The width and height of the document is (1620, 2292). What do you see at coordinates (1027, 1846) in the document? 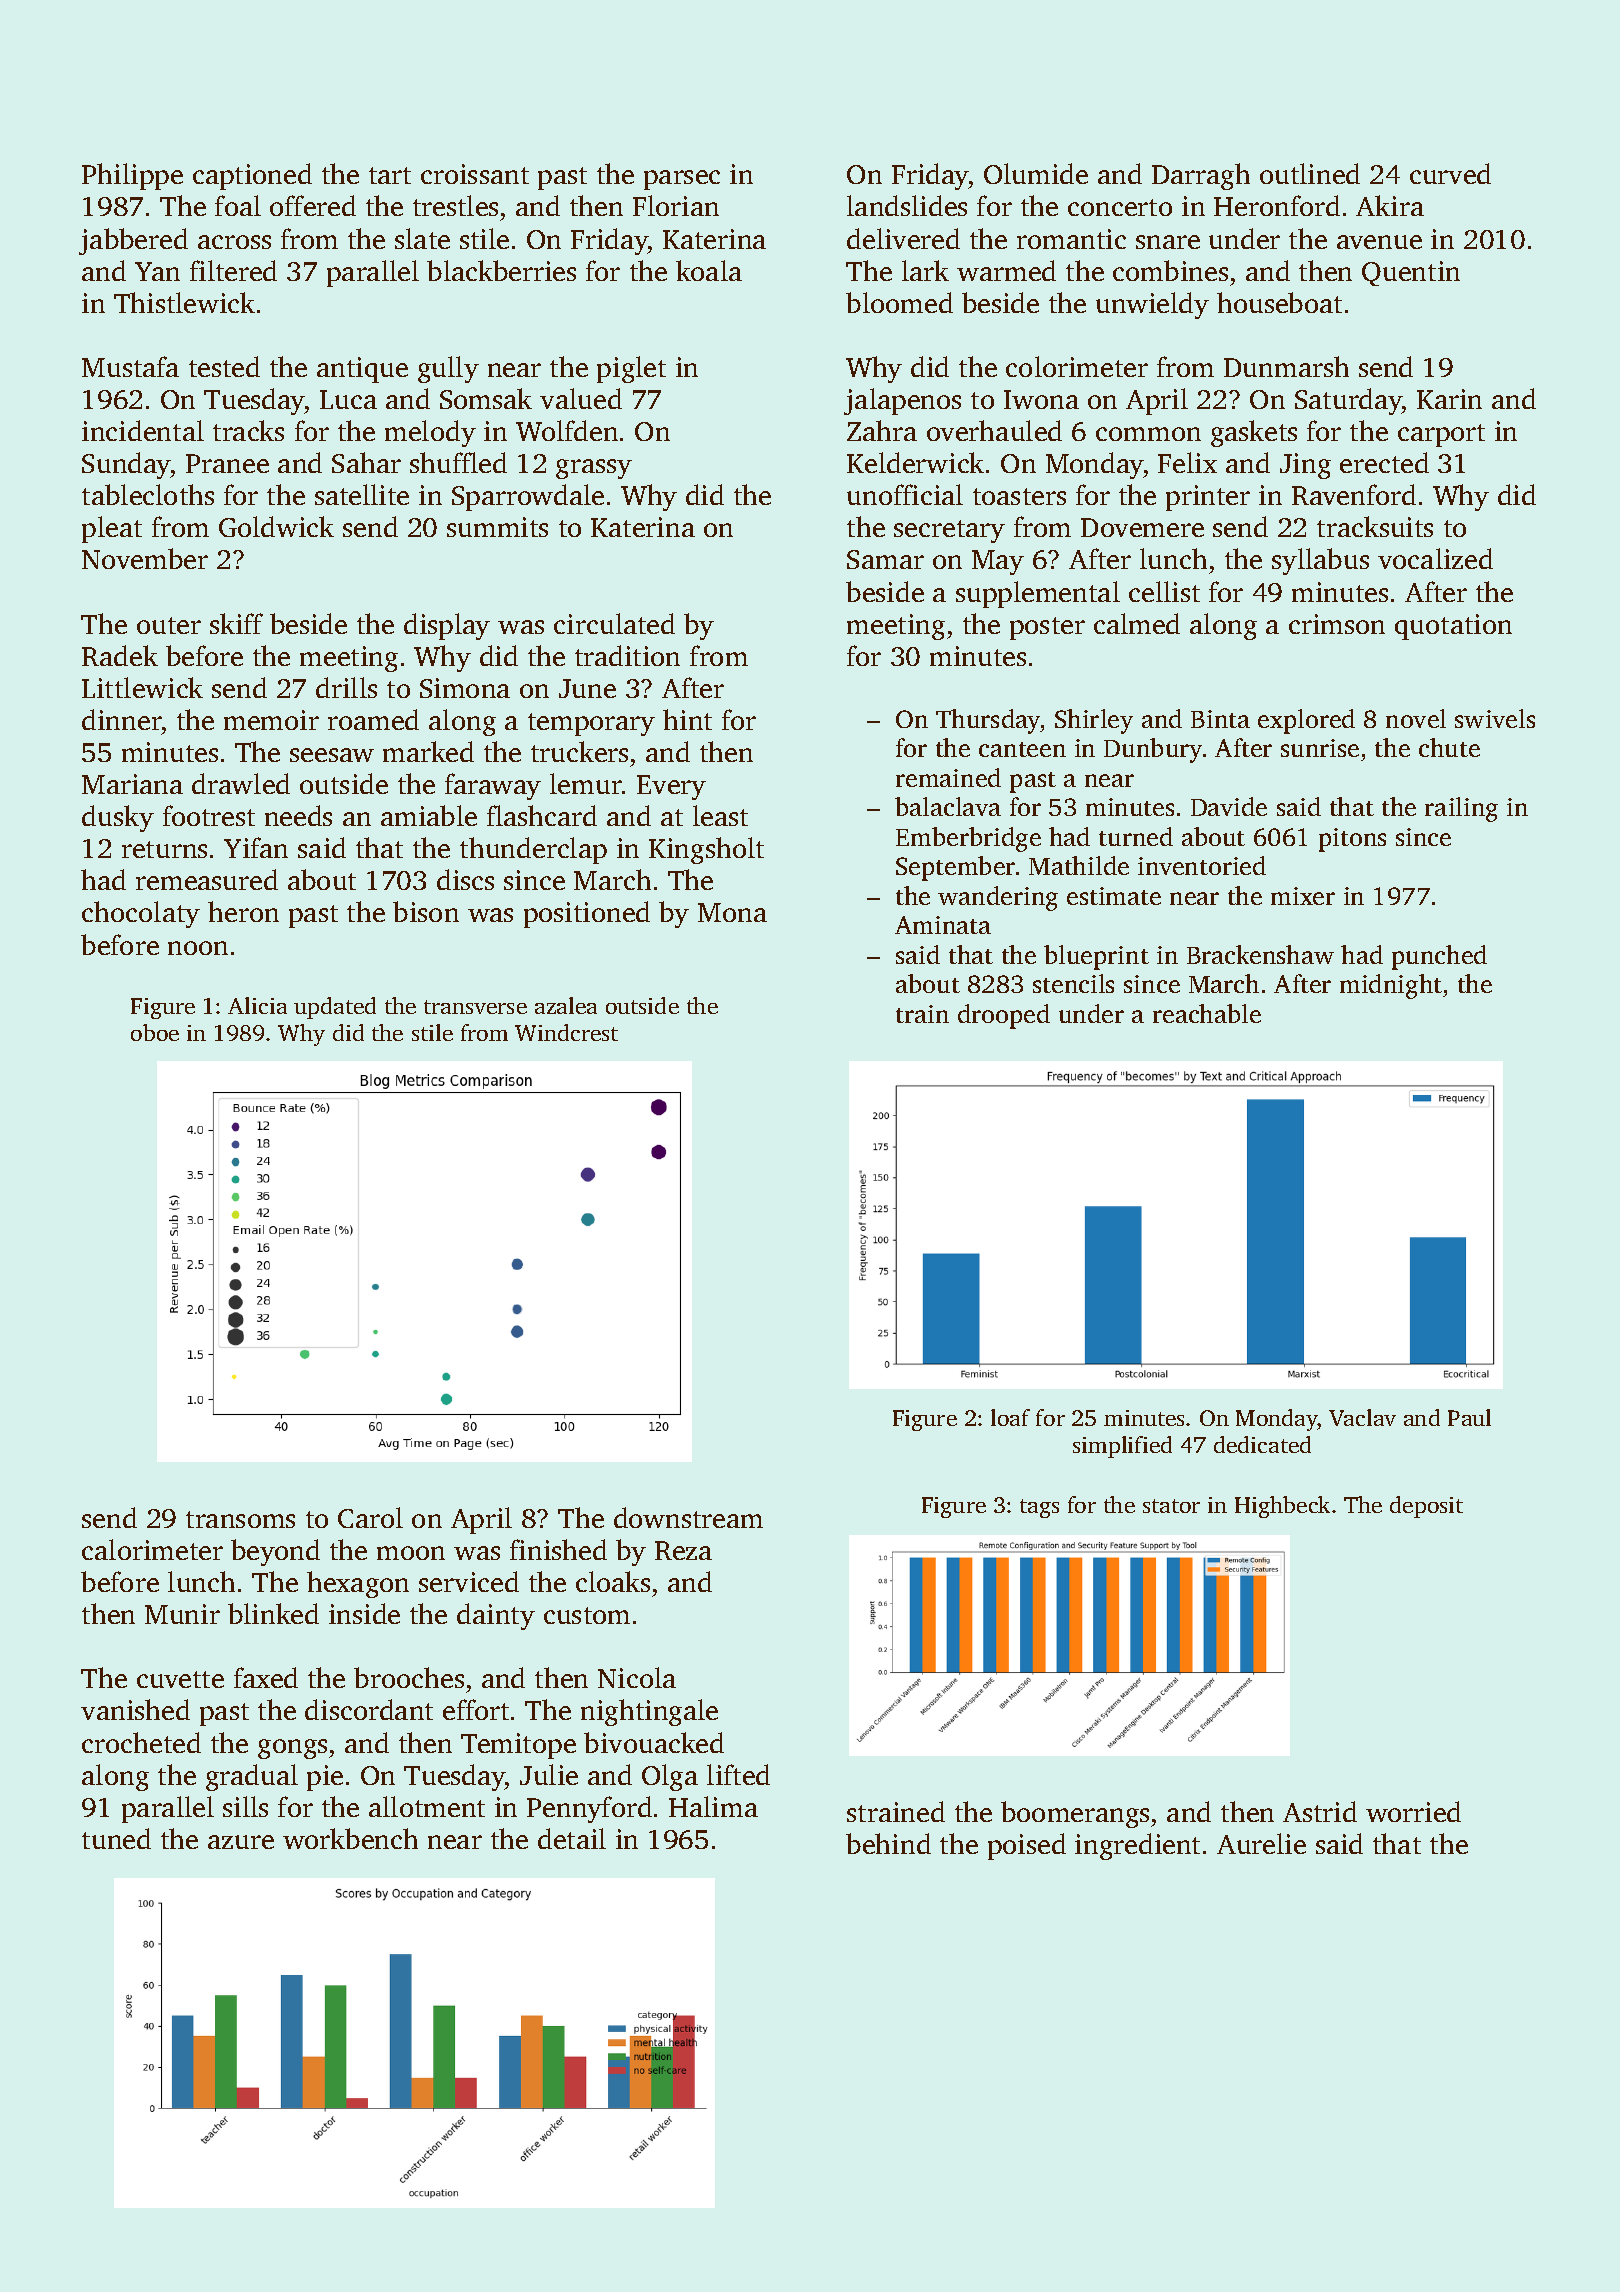
I see `poised` at bounding box center [1027, 1846].
